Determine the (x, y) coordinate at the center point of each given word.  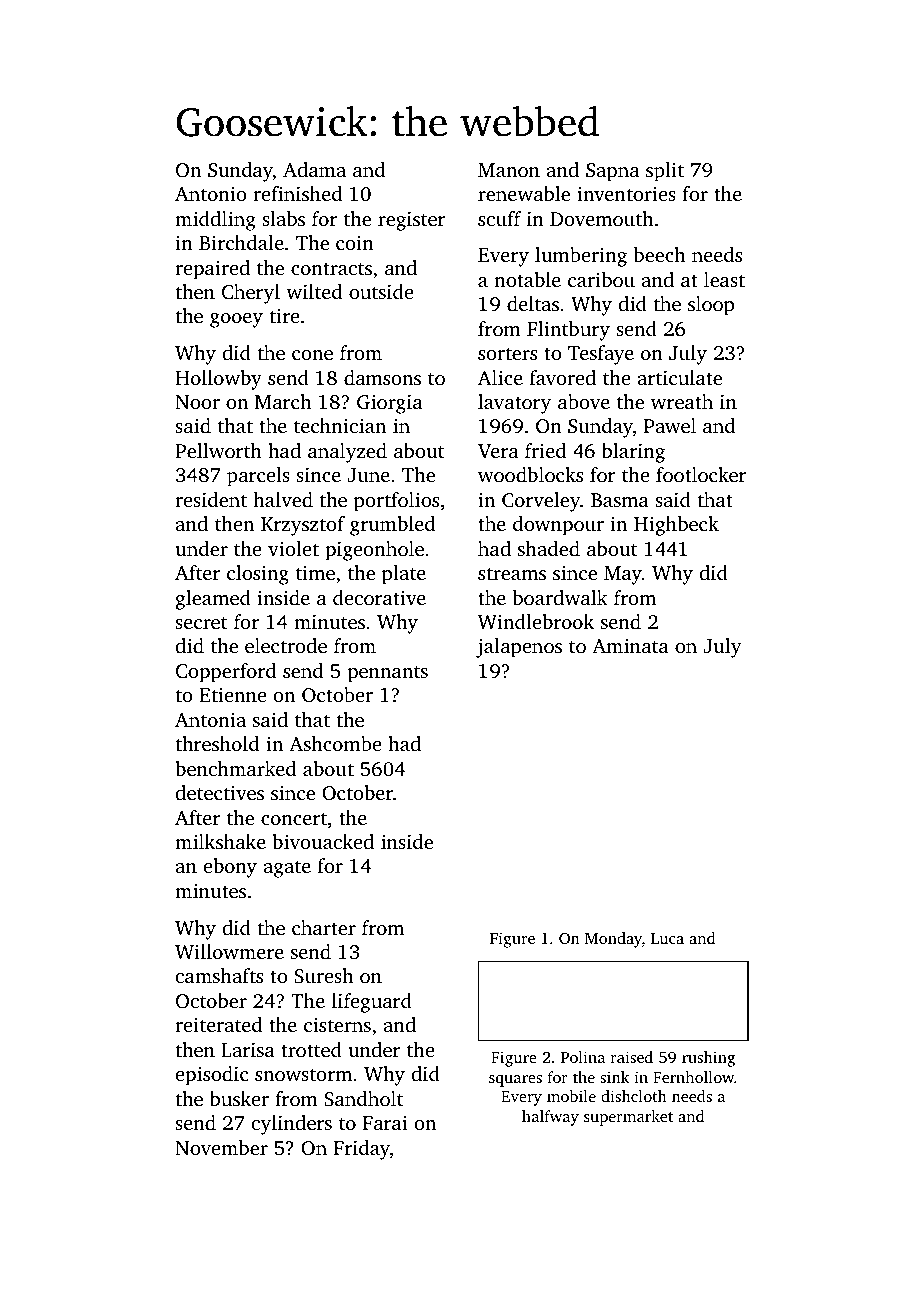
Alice (500, 377)
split (665, 172)
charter (324, 927)
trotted (311, 1049)
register (412, 221)
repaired (212, 270)
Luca (667, 938)
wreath (682, 401)
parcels (258, 477)
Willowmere (229, 952)
